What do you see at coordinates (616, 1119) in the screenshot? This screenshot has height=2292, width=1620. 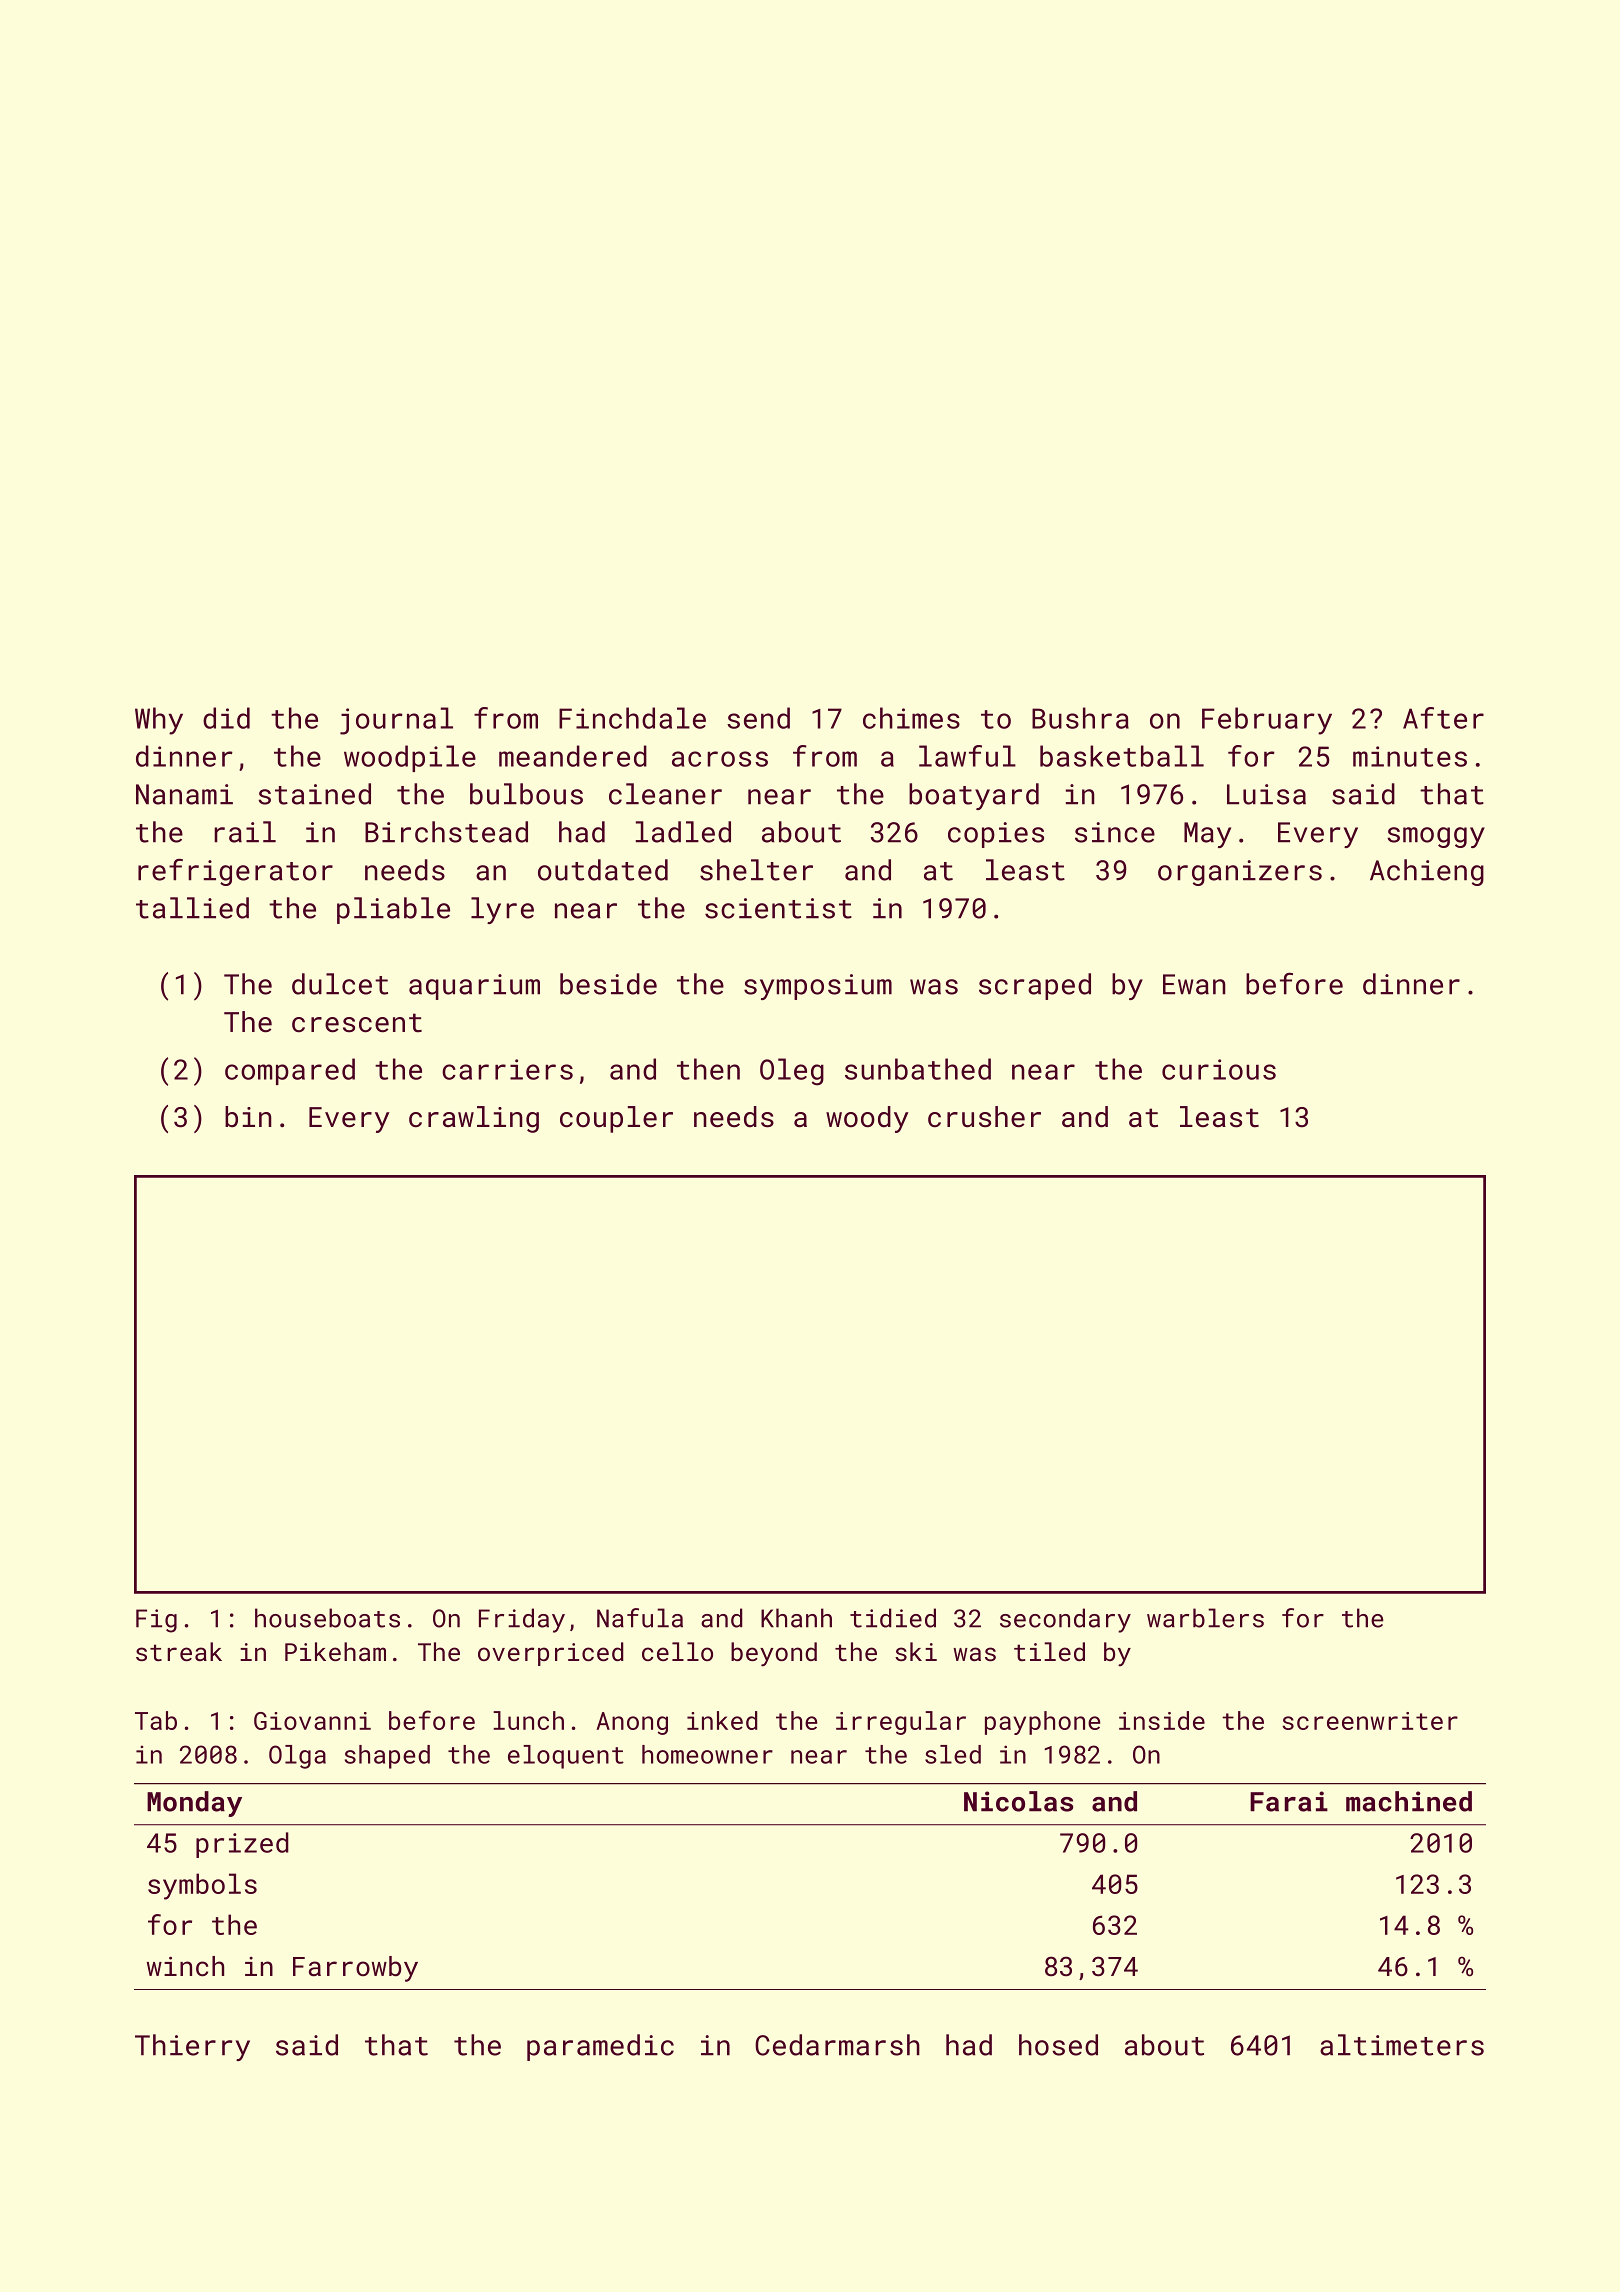 I see `coupler` at bounding box center [616, 1119].
